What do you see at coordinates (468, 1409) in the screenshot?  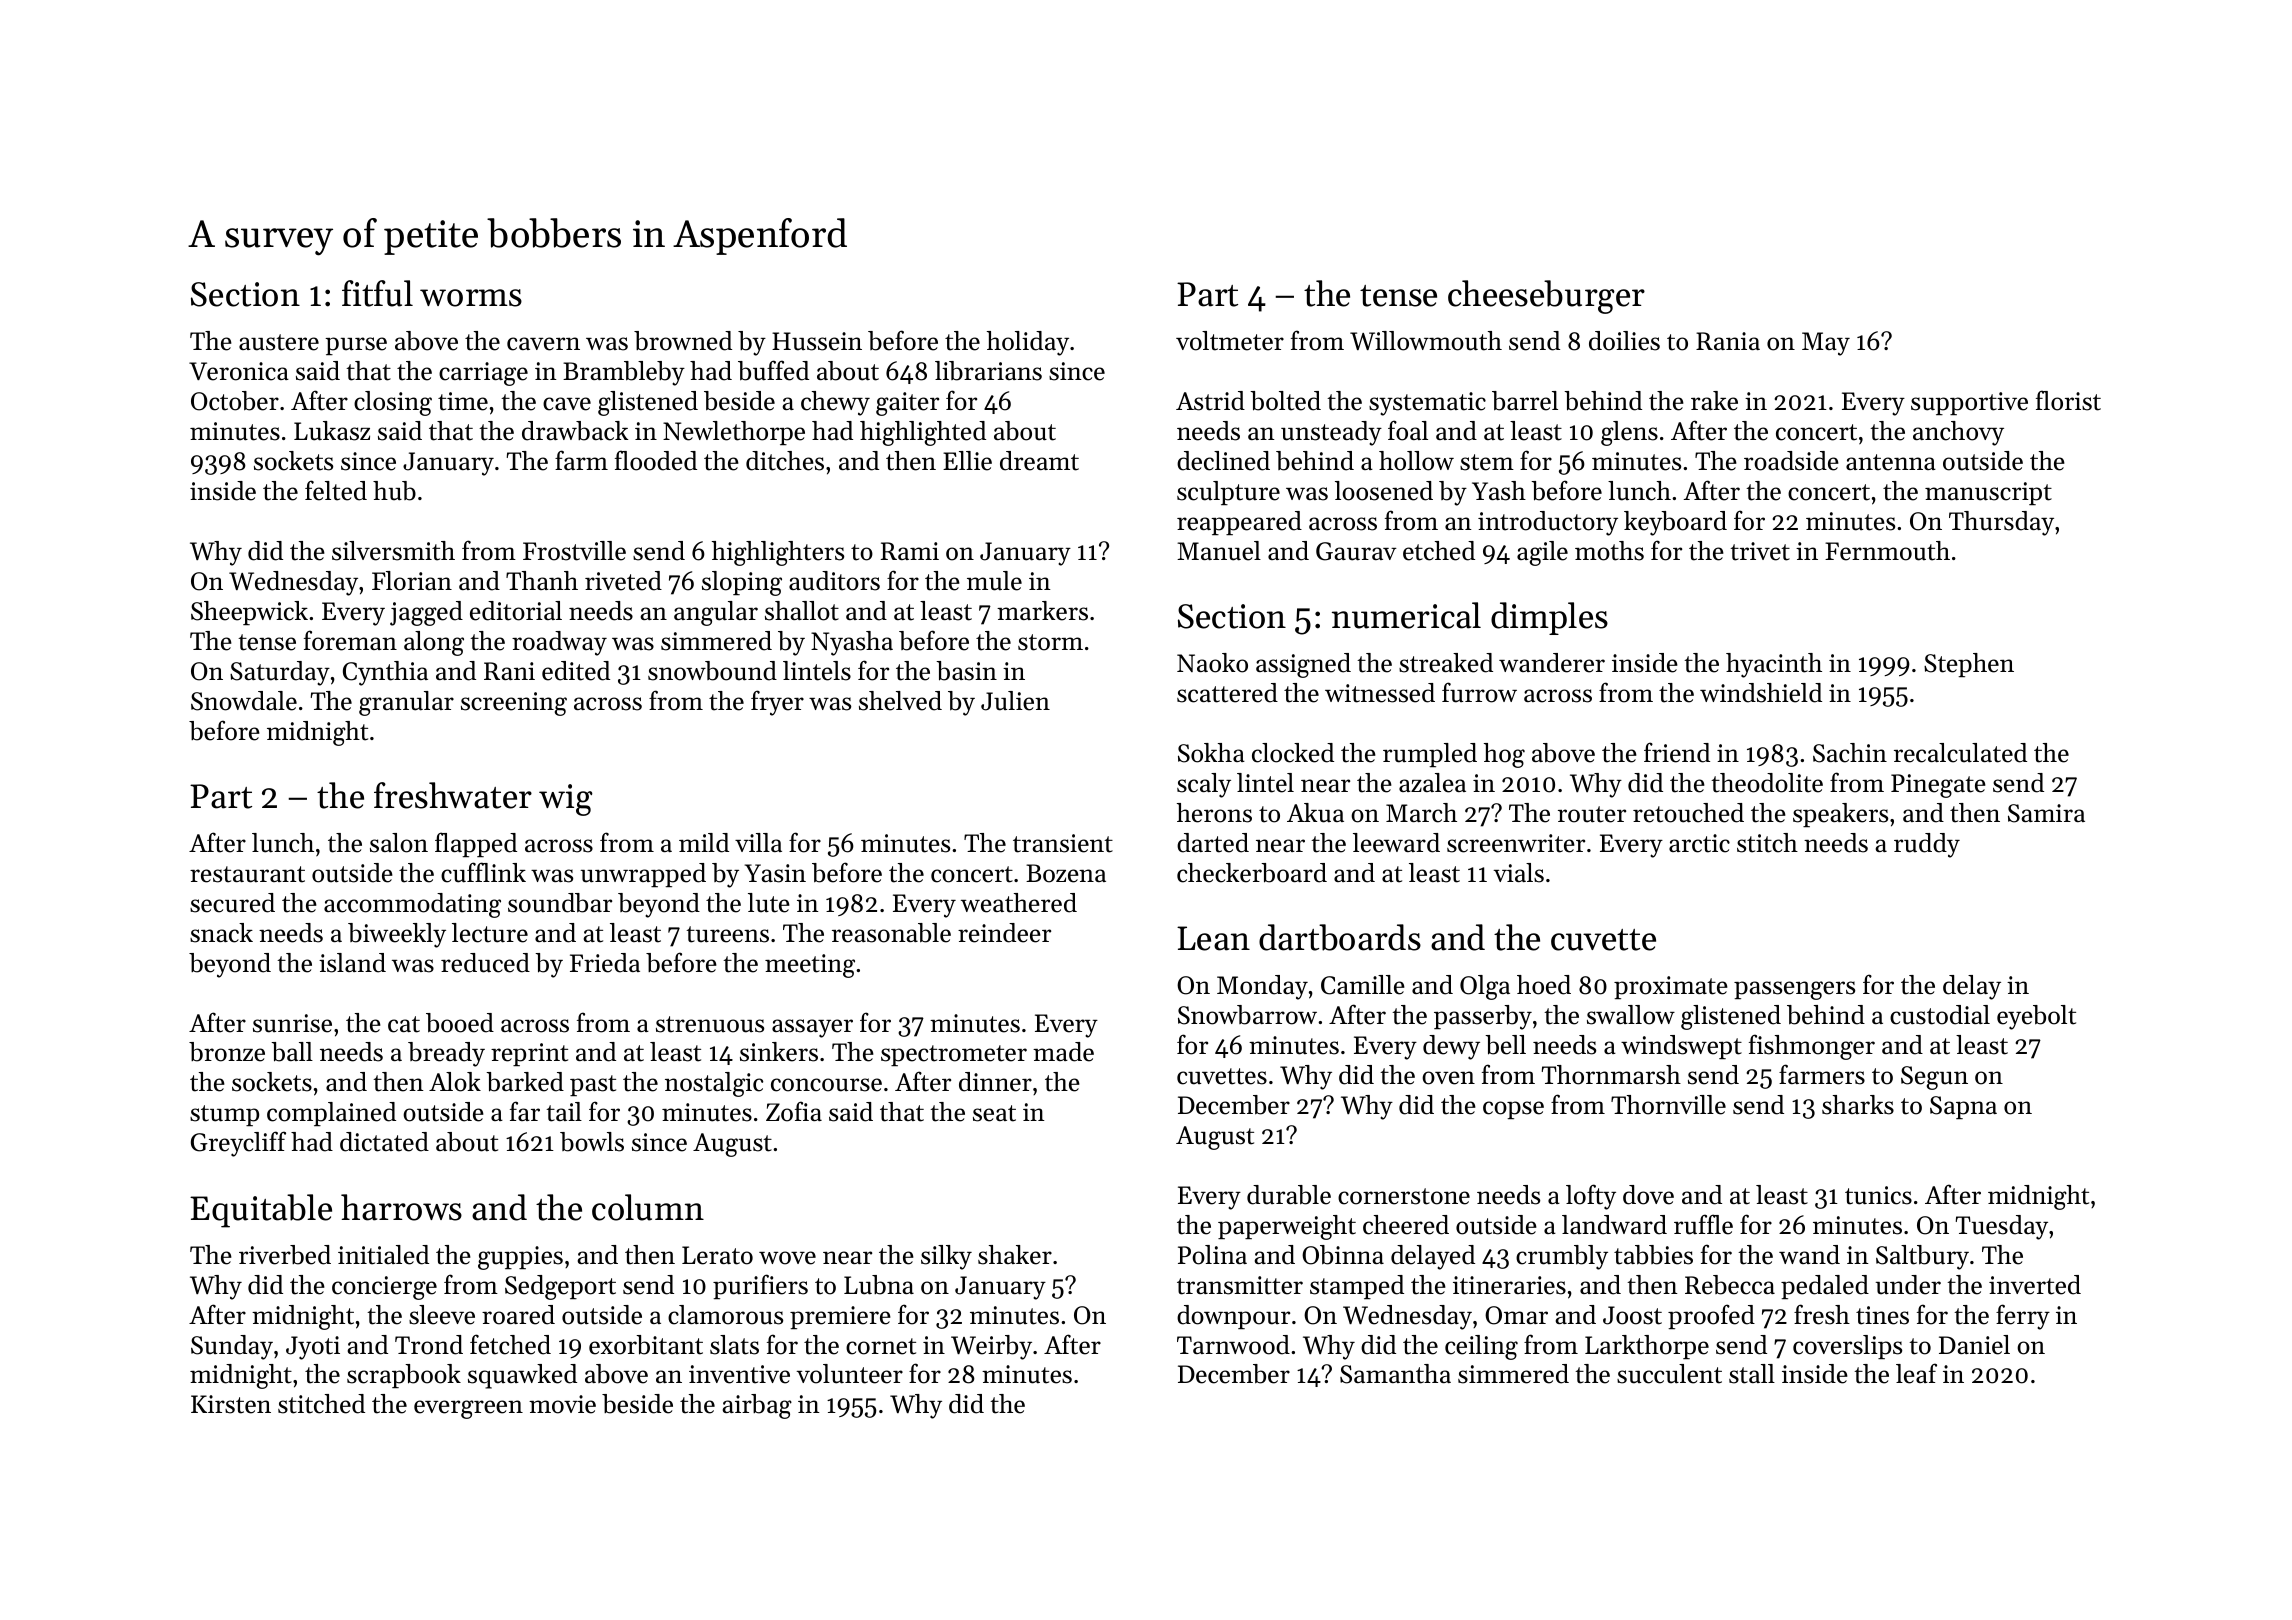 I see `evergreen` at bounding box center [468, 1409].
